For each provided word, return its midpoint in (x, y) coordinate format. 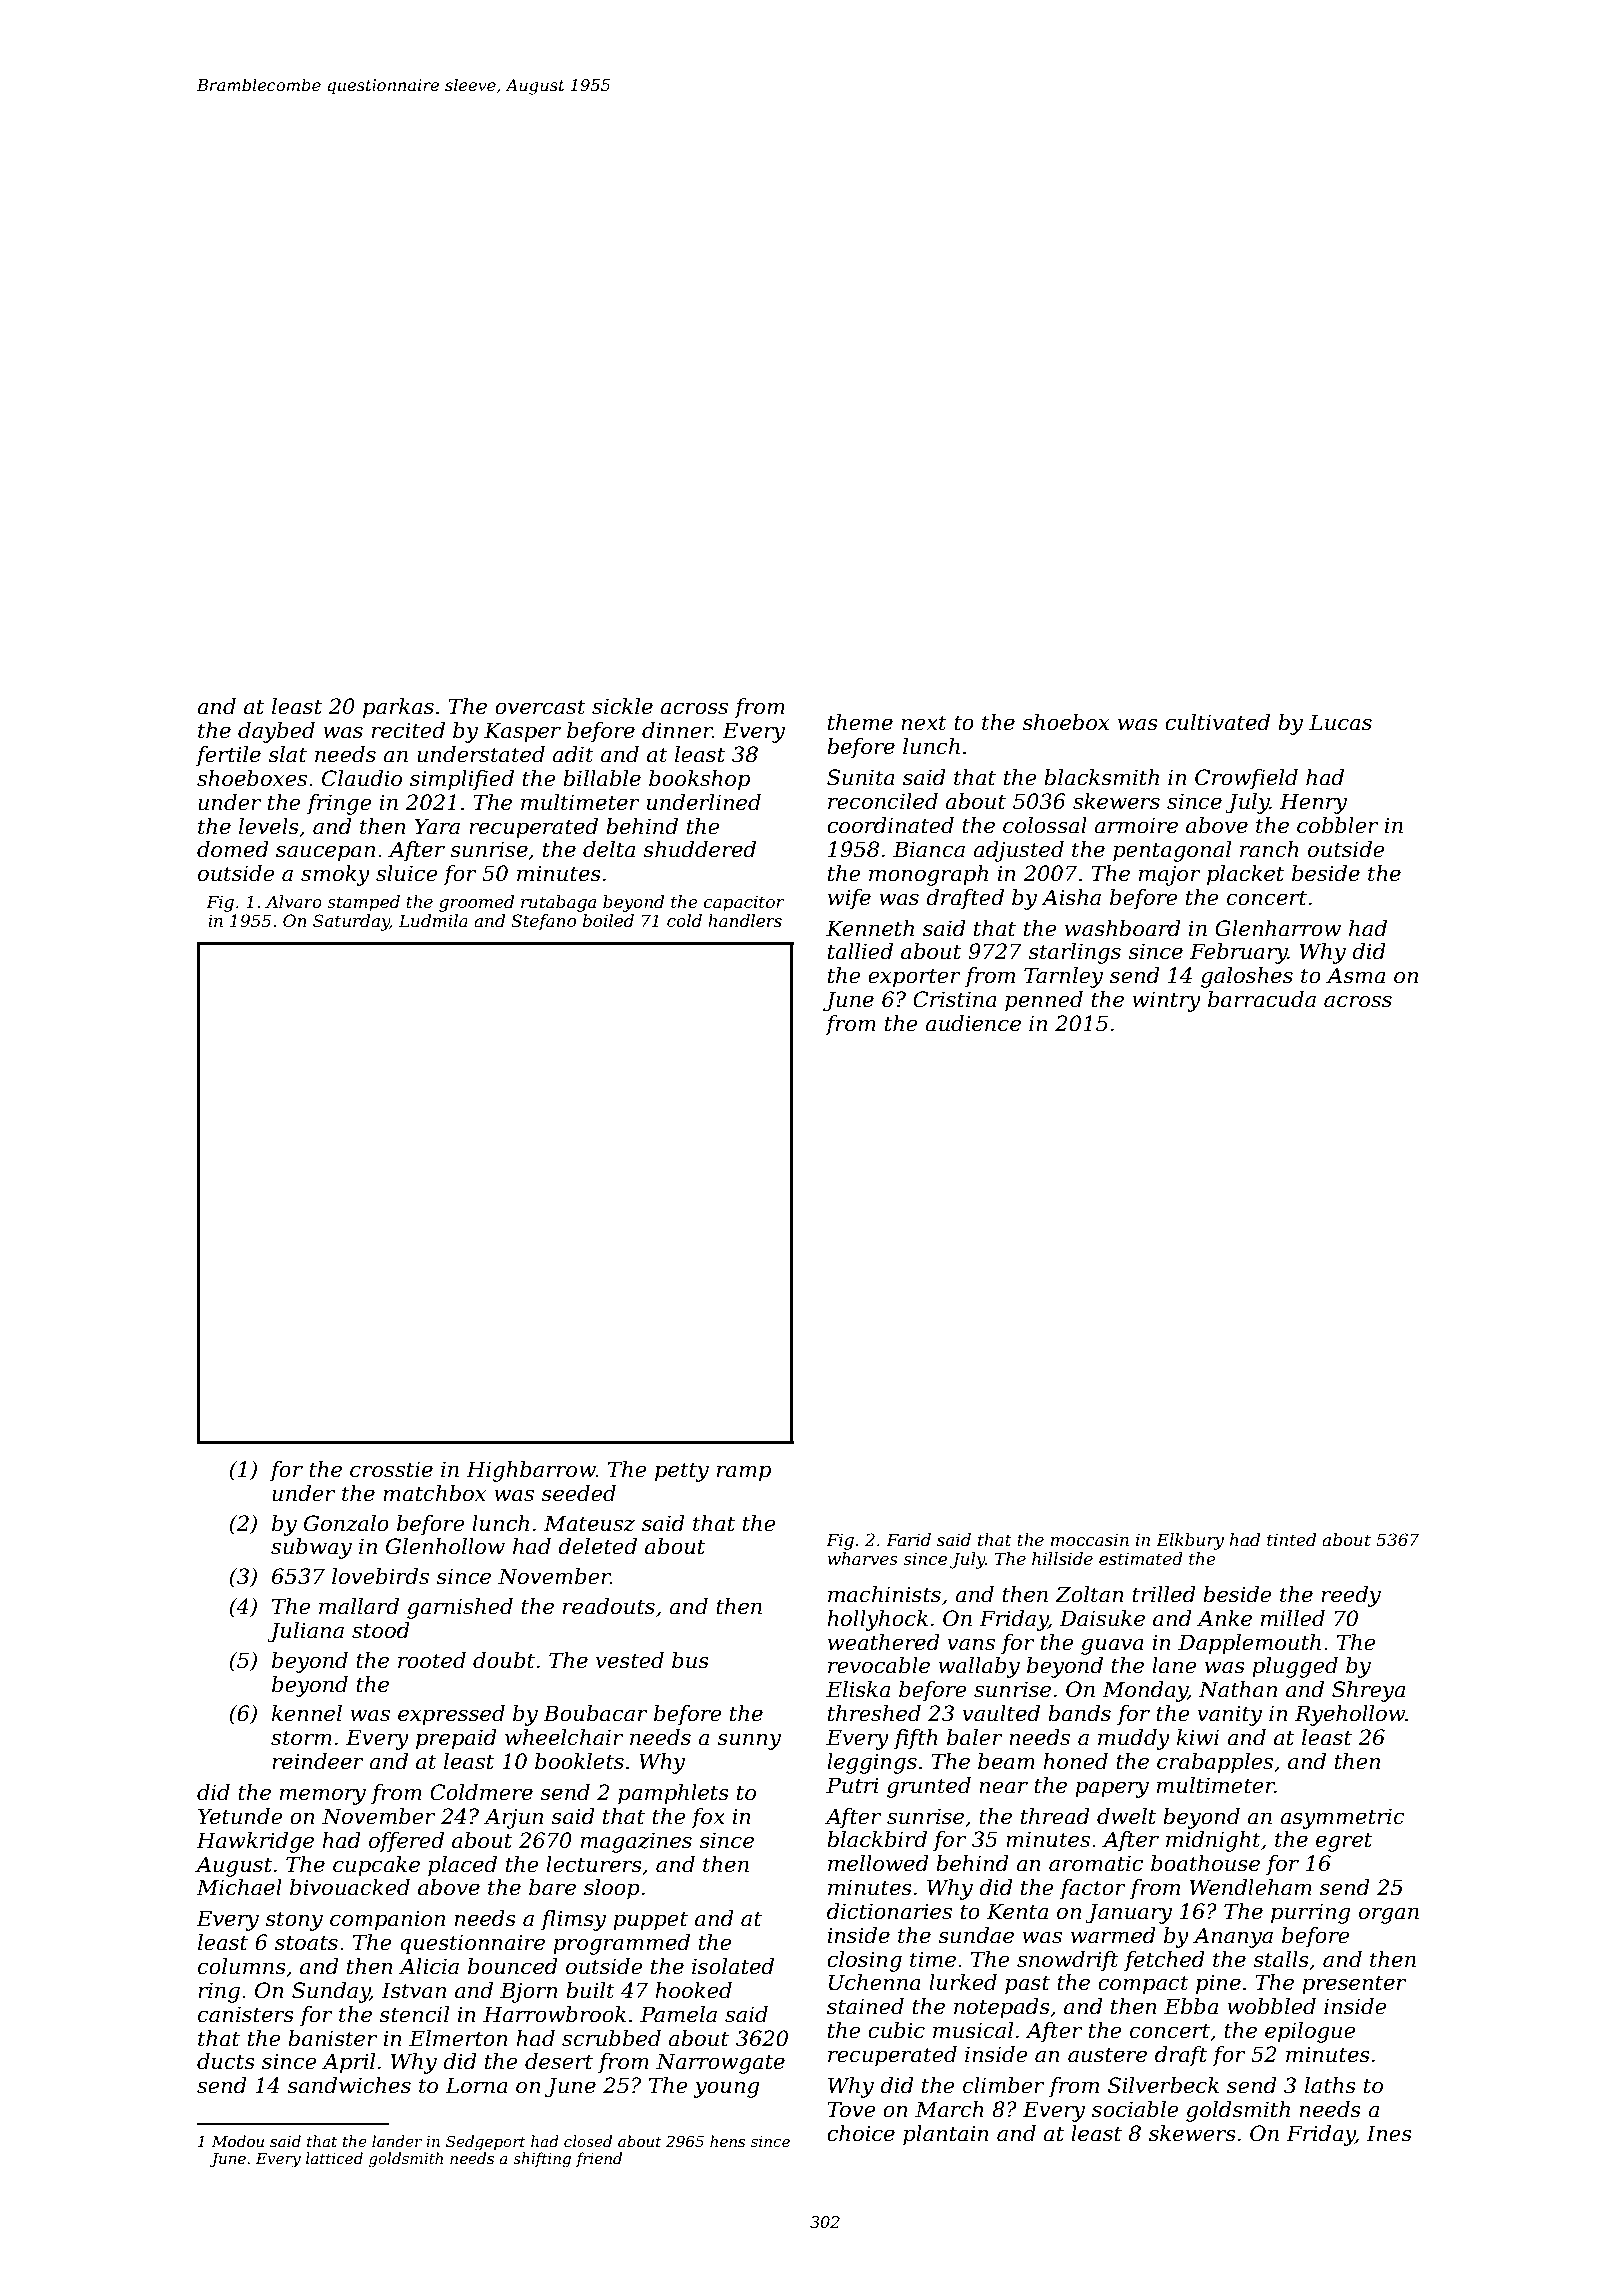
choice (861, 2133)
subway (311, 1548)
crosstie (391, 1469)
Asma (1355, 975)
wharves (862, 1558)
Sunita (861, 777)
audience (973, 1023)
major (1170, 875)
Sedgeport (486, 2143)
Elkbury (1190, 1541)
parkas (398, 708)
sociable (1135, 2109)
